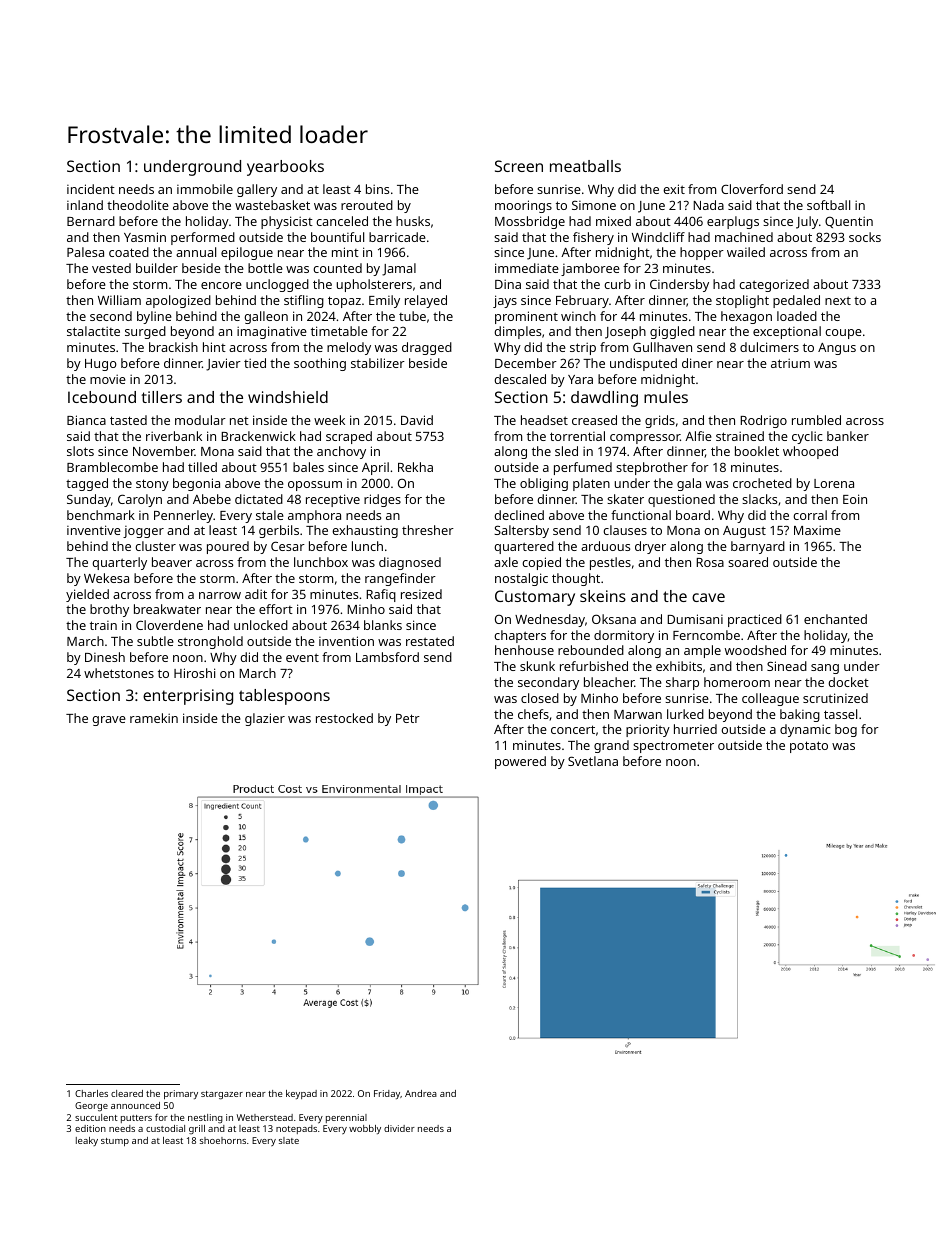  What do you see at coordinates (809, 747) in the screenshot?
I see `potato` at bounding box center [809, 747].
